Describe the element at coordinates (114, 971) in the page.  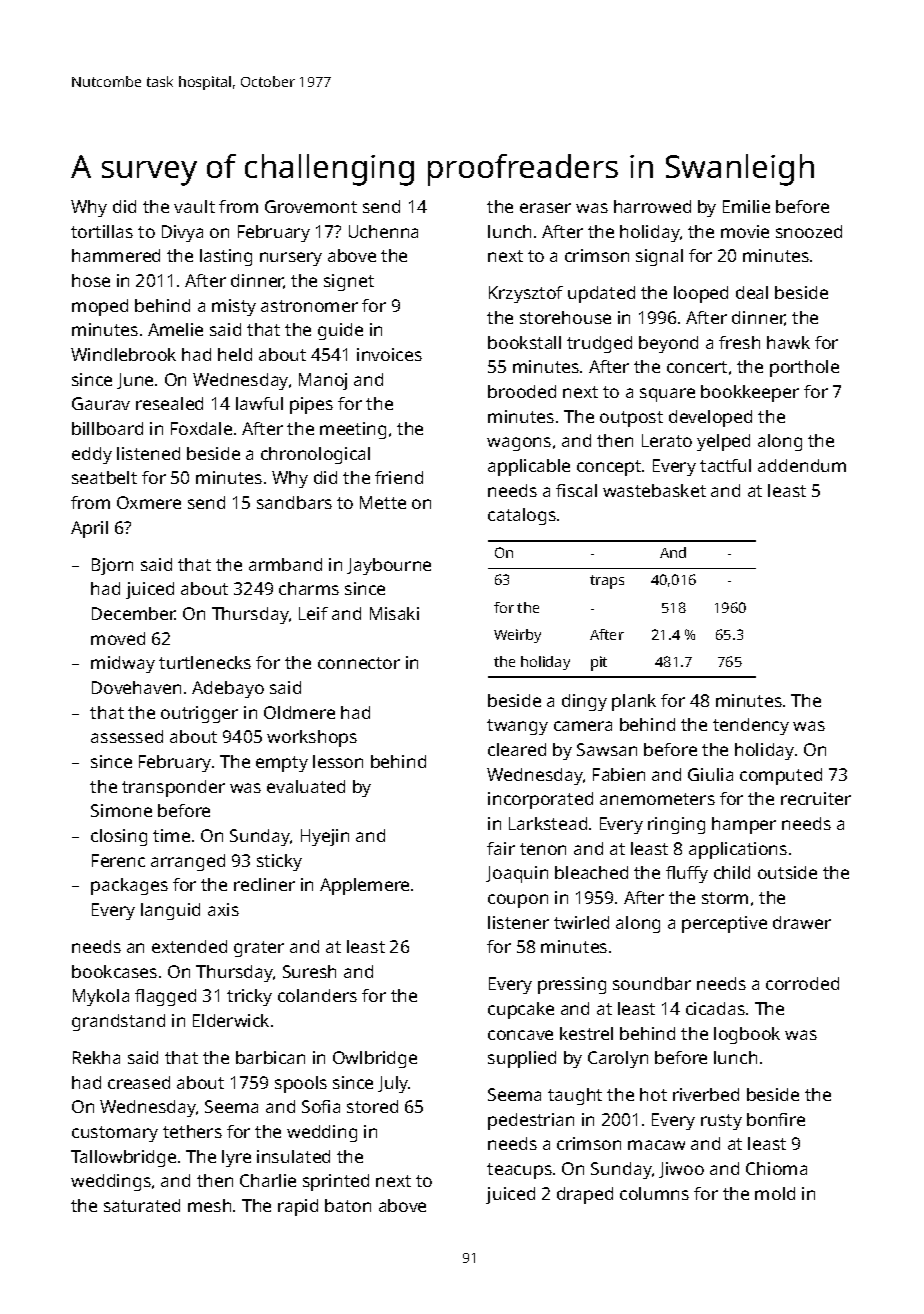
I see `bookcases` at that location.
